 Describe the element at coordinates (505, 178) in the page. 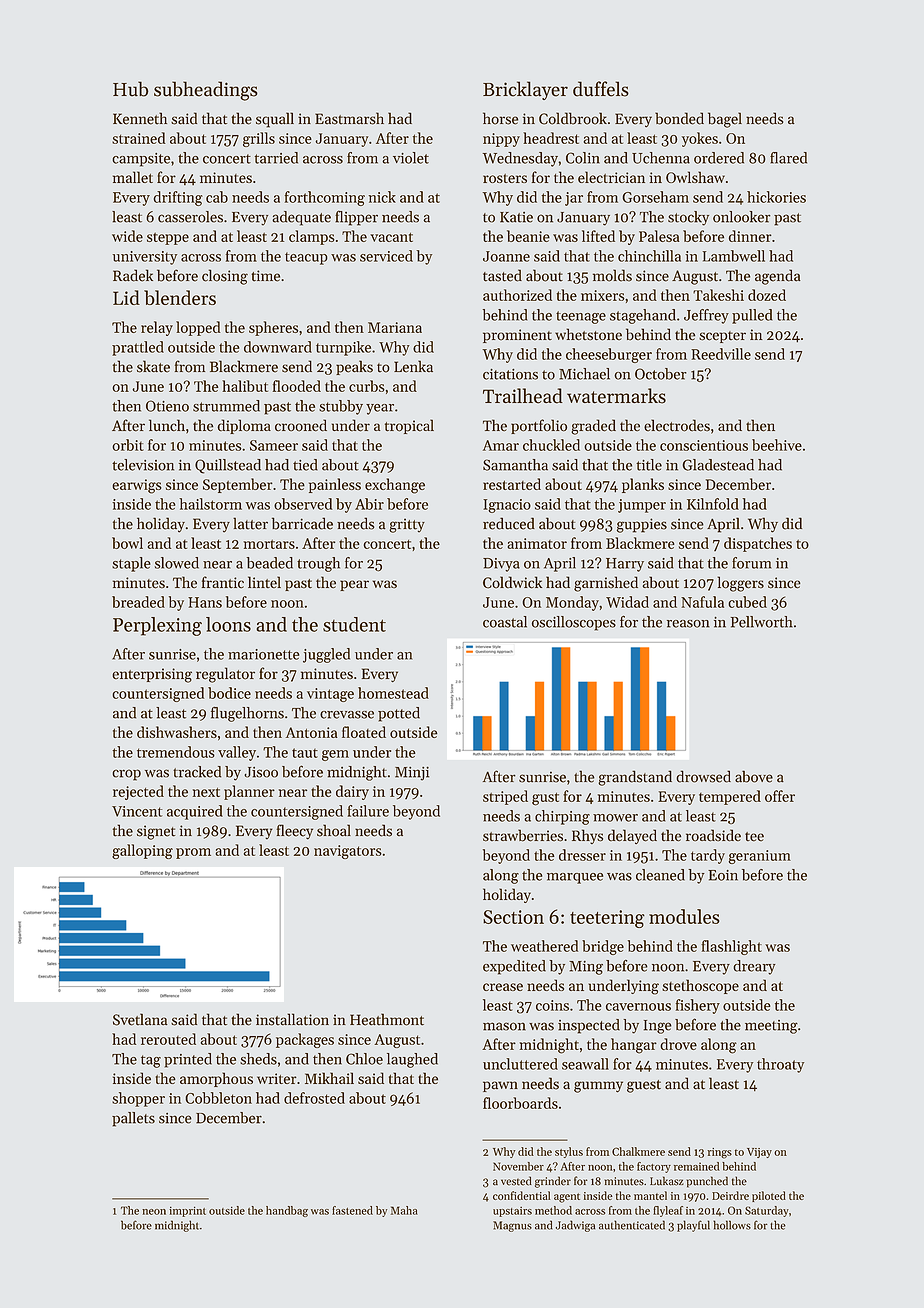

I see `rosters` at that location.
